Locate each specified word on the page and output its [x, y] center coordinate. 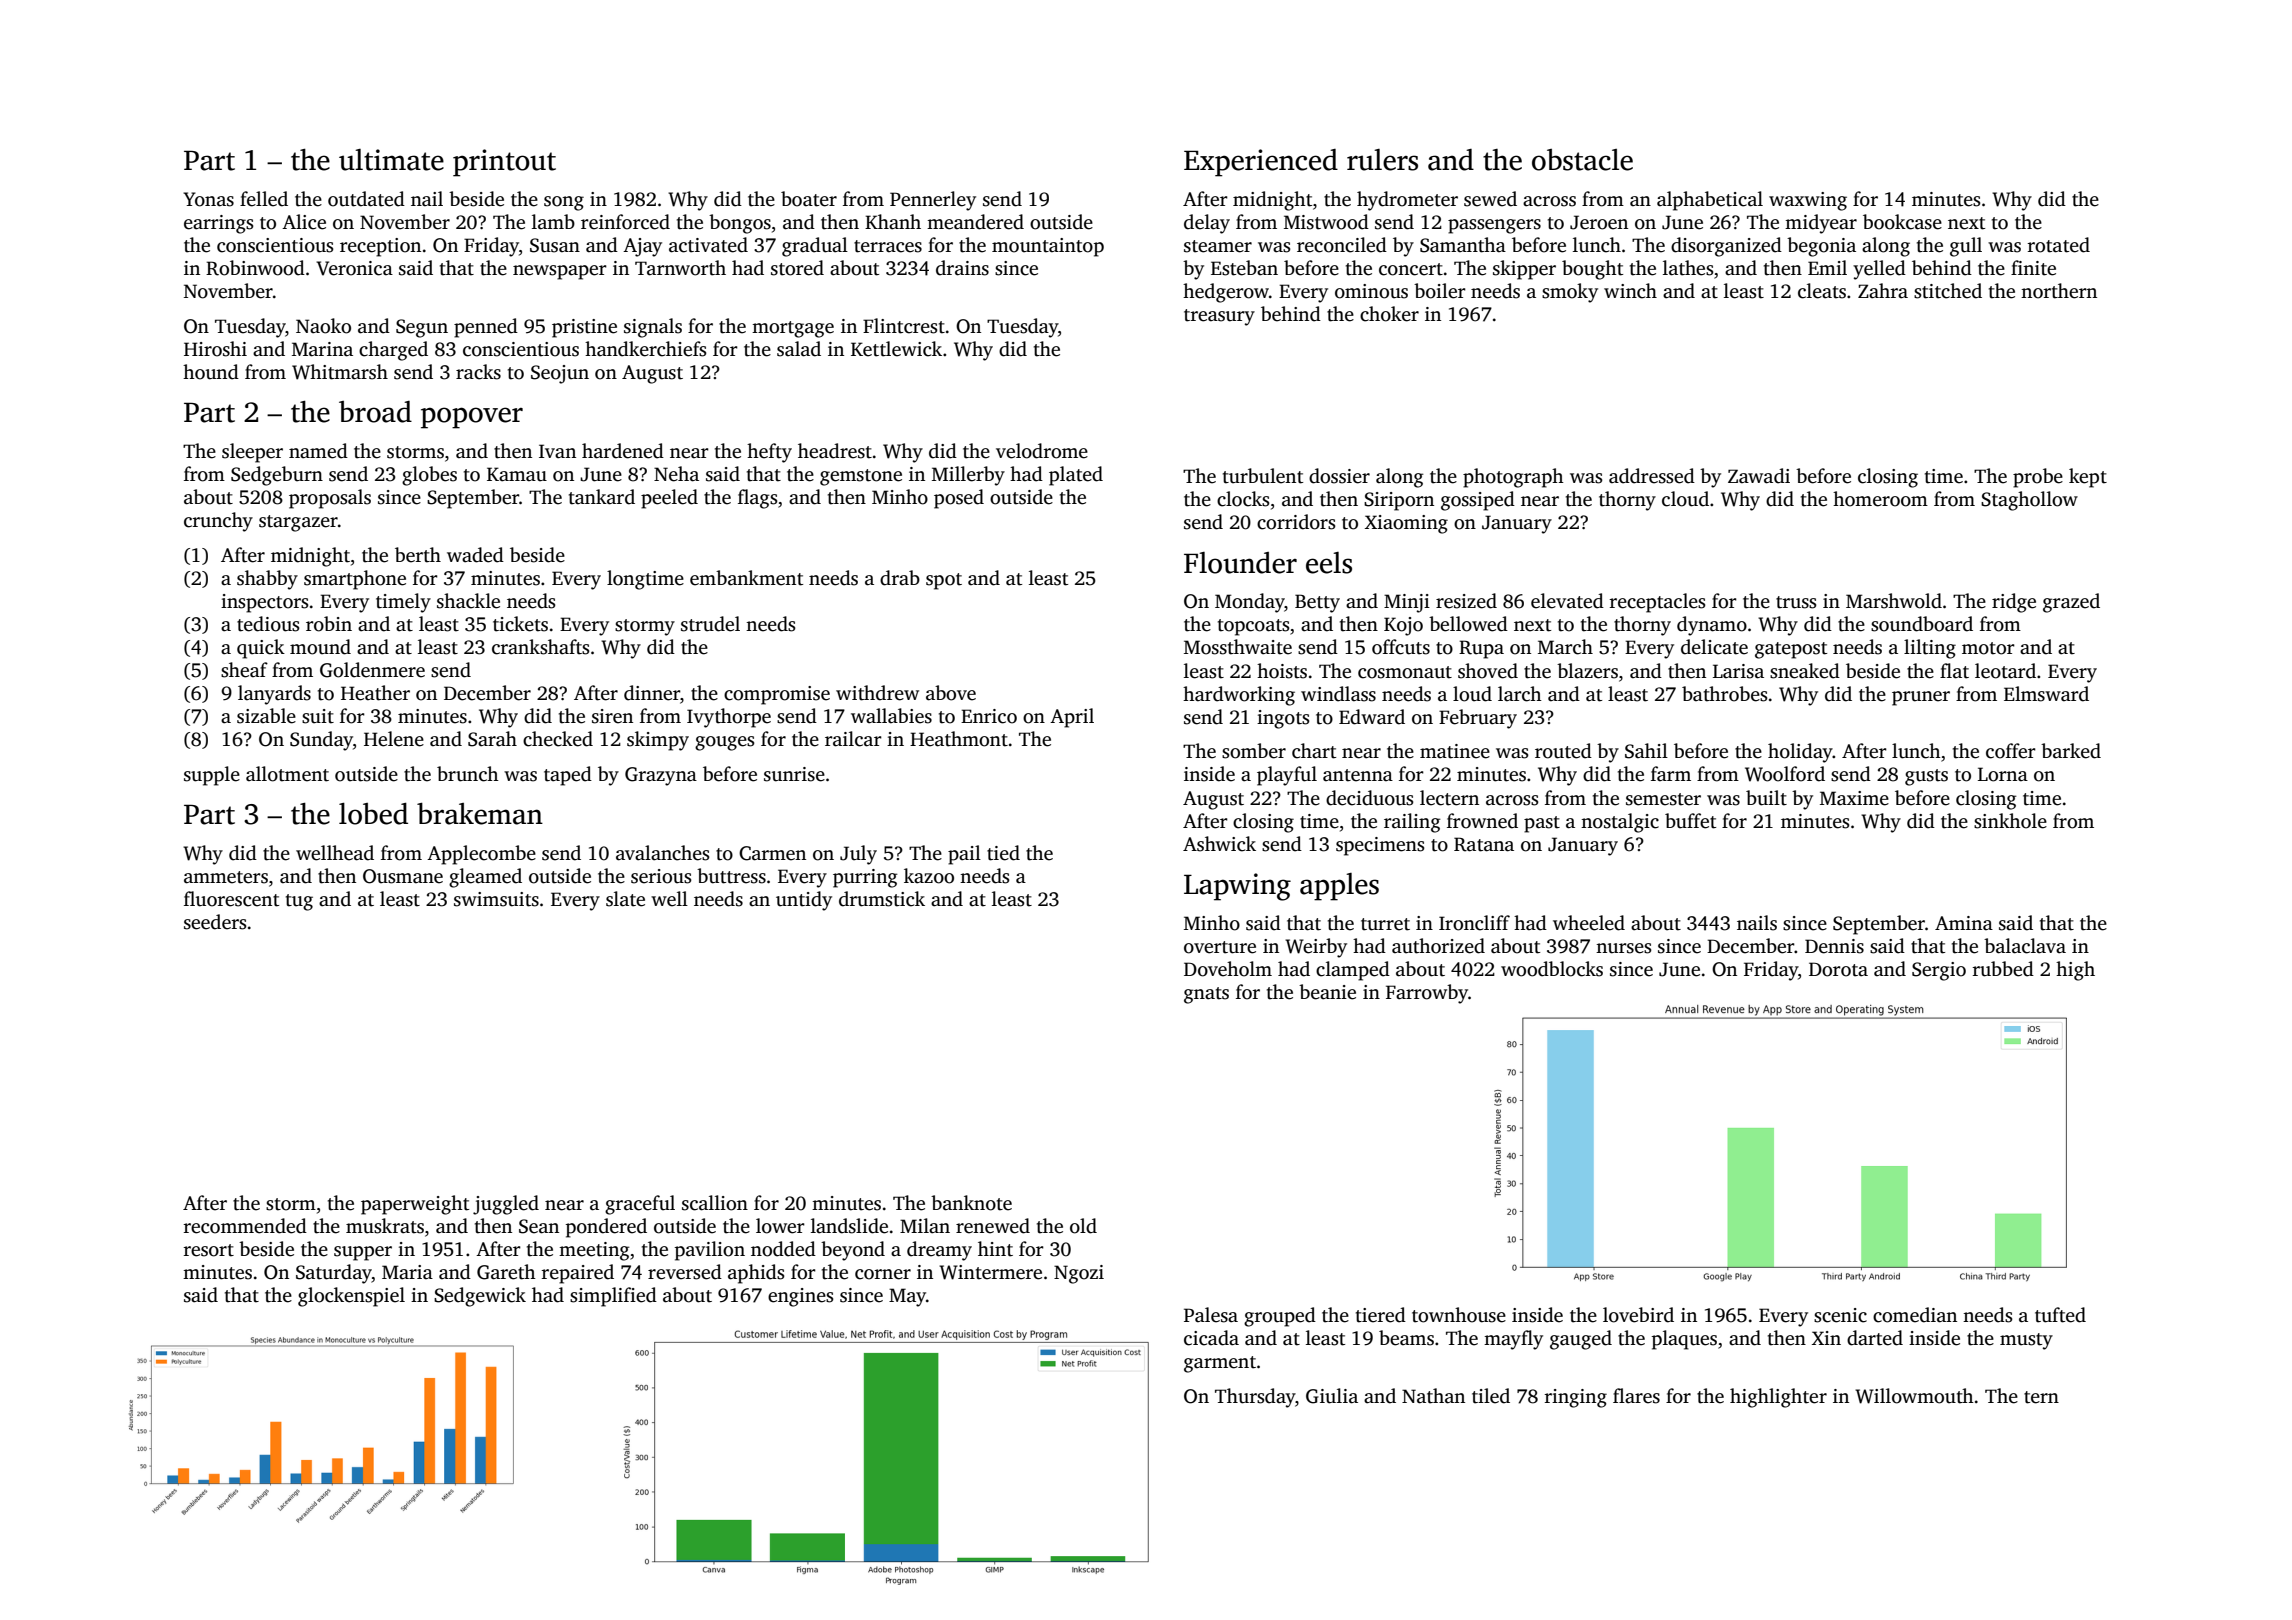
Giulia [1332, 1396]
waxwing [1808, 201]
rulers [1382, 160]
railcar [853, 739]
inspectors [264, 603]
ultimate [391, 160]
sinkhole [2010, 821]
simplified [613, 1297]
